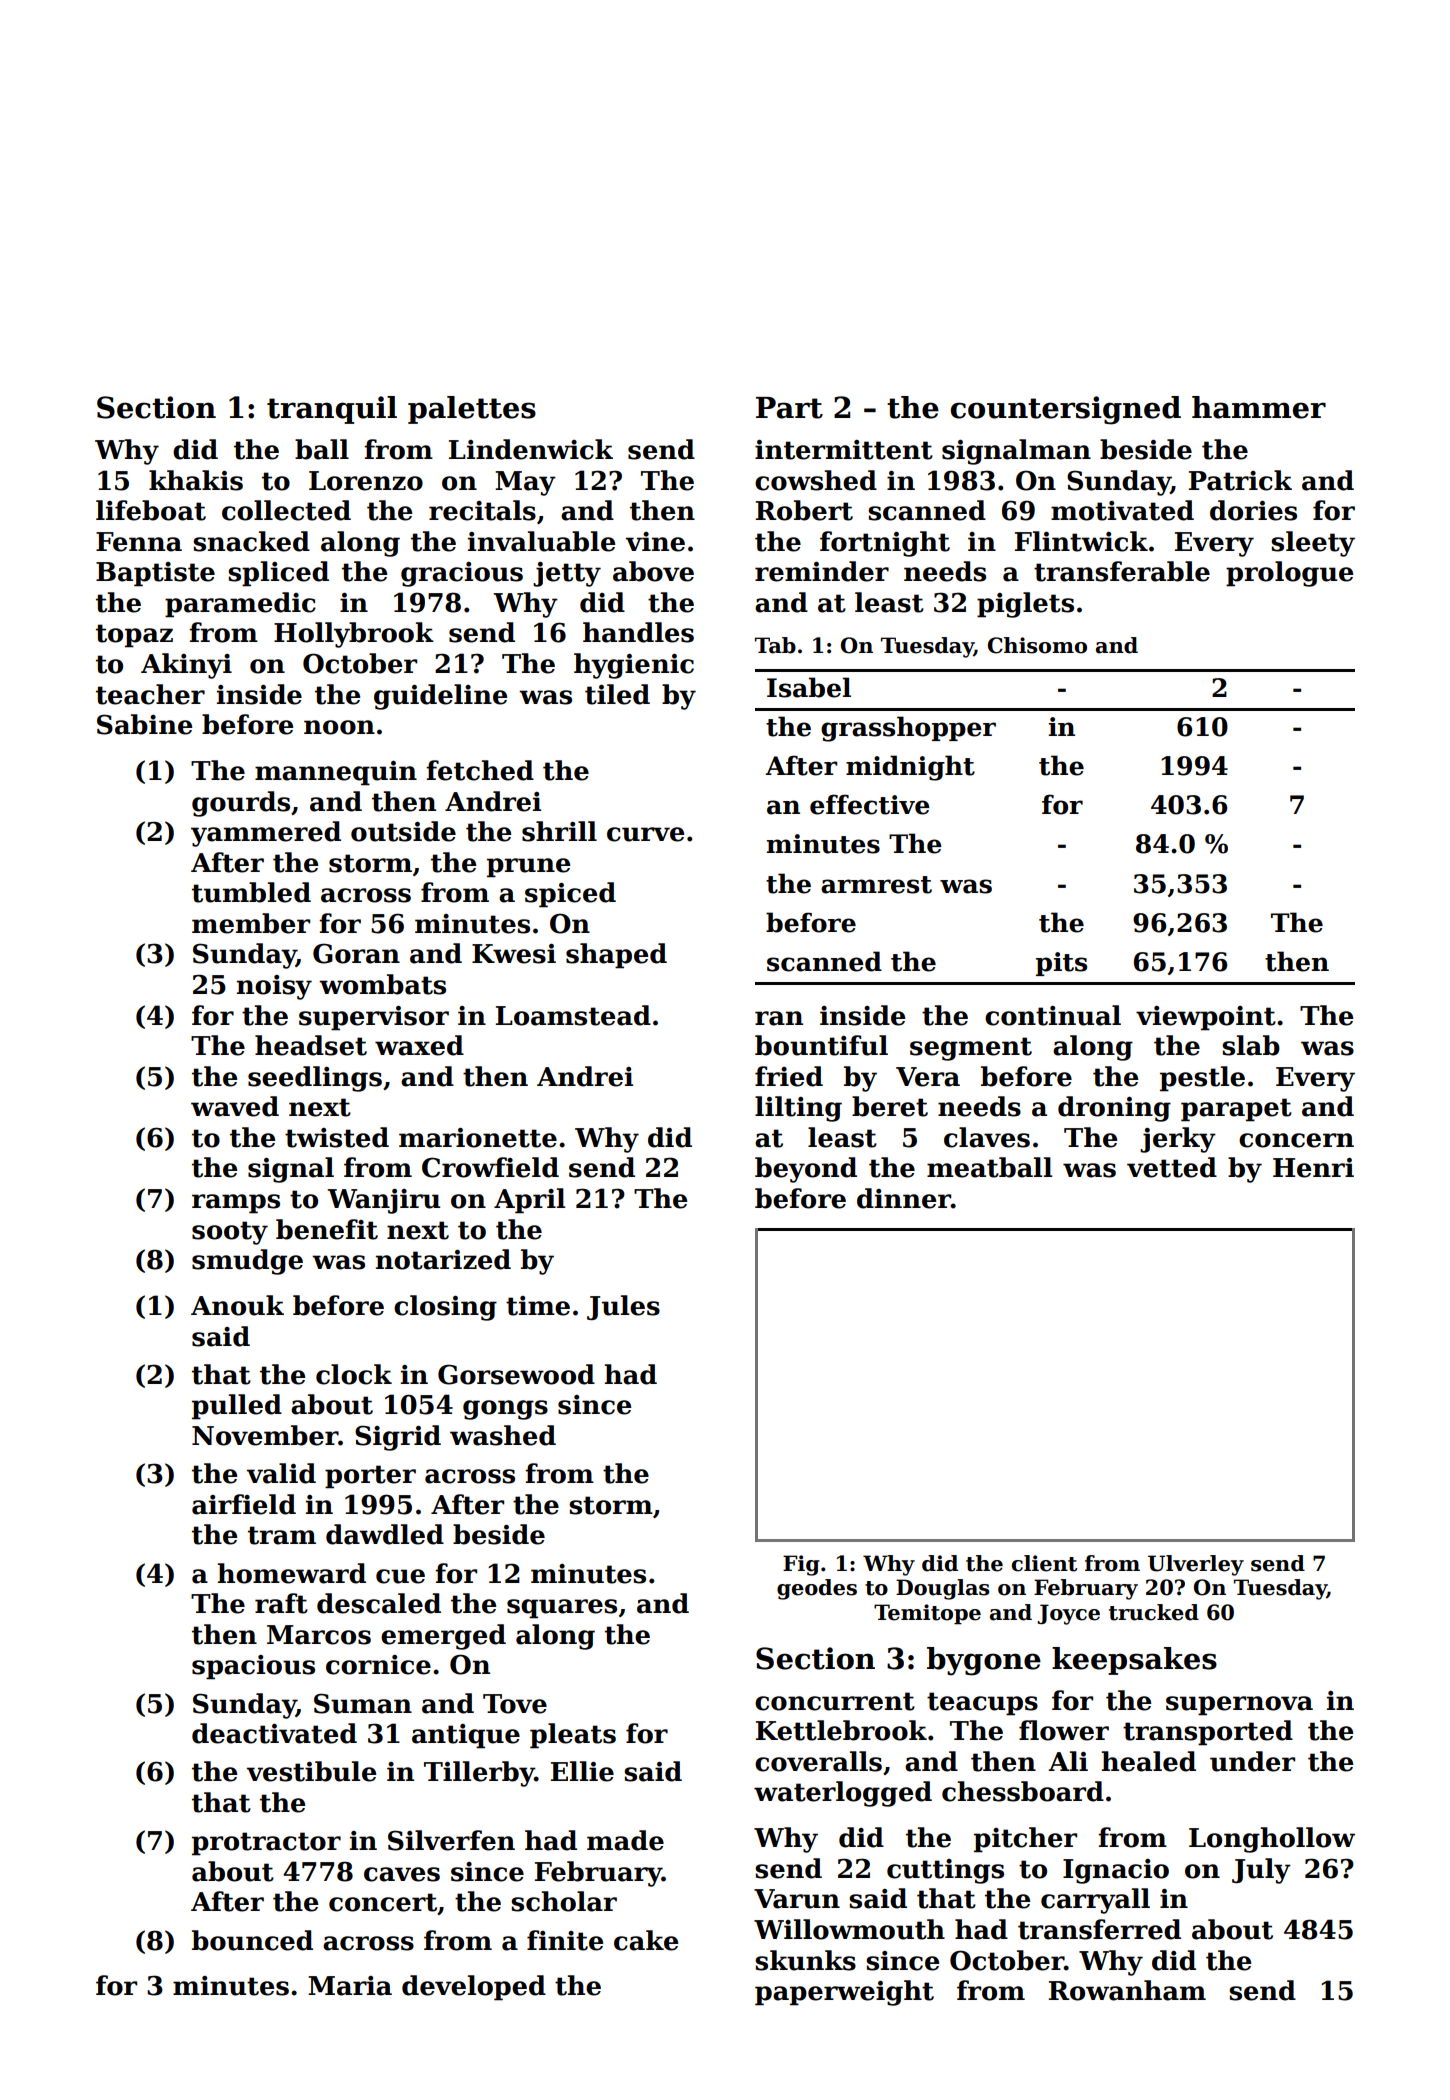 This document has height=2100, width=1450. What do you see at coordinates (1313, 1168) in the document?
I see `Henri` at bounding box center [1313, 1168].
